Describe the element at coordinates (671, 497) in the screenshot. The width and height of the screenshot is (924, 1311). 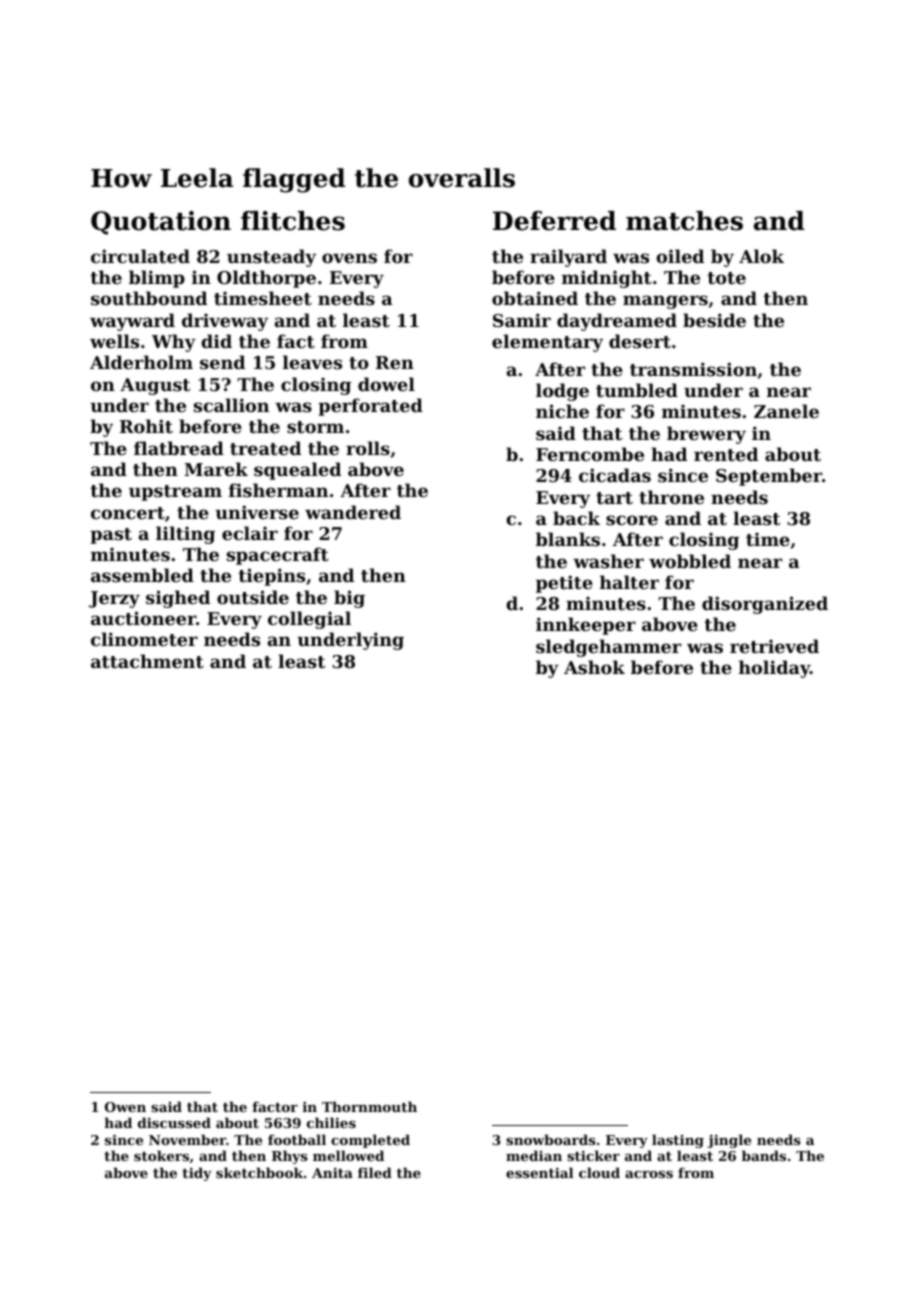
I see `throne` at that location.
